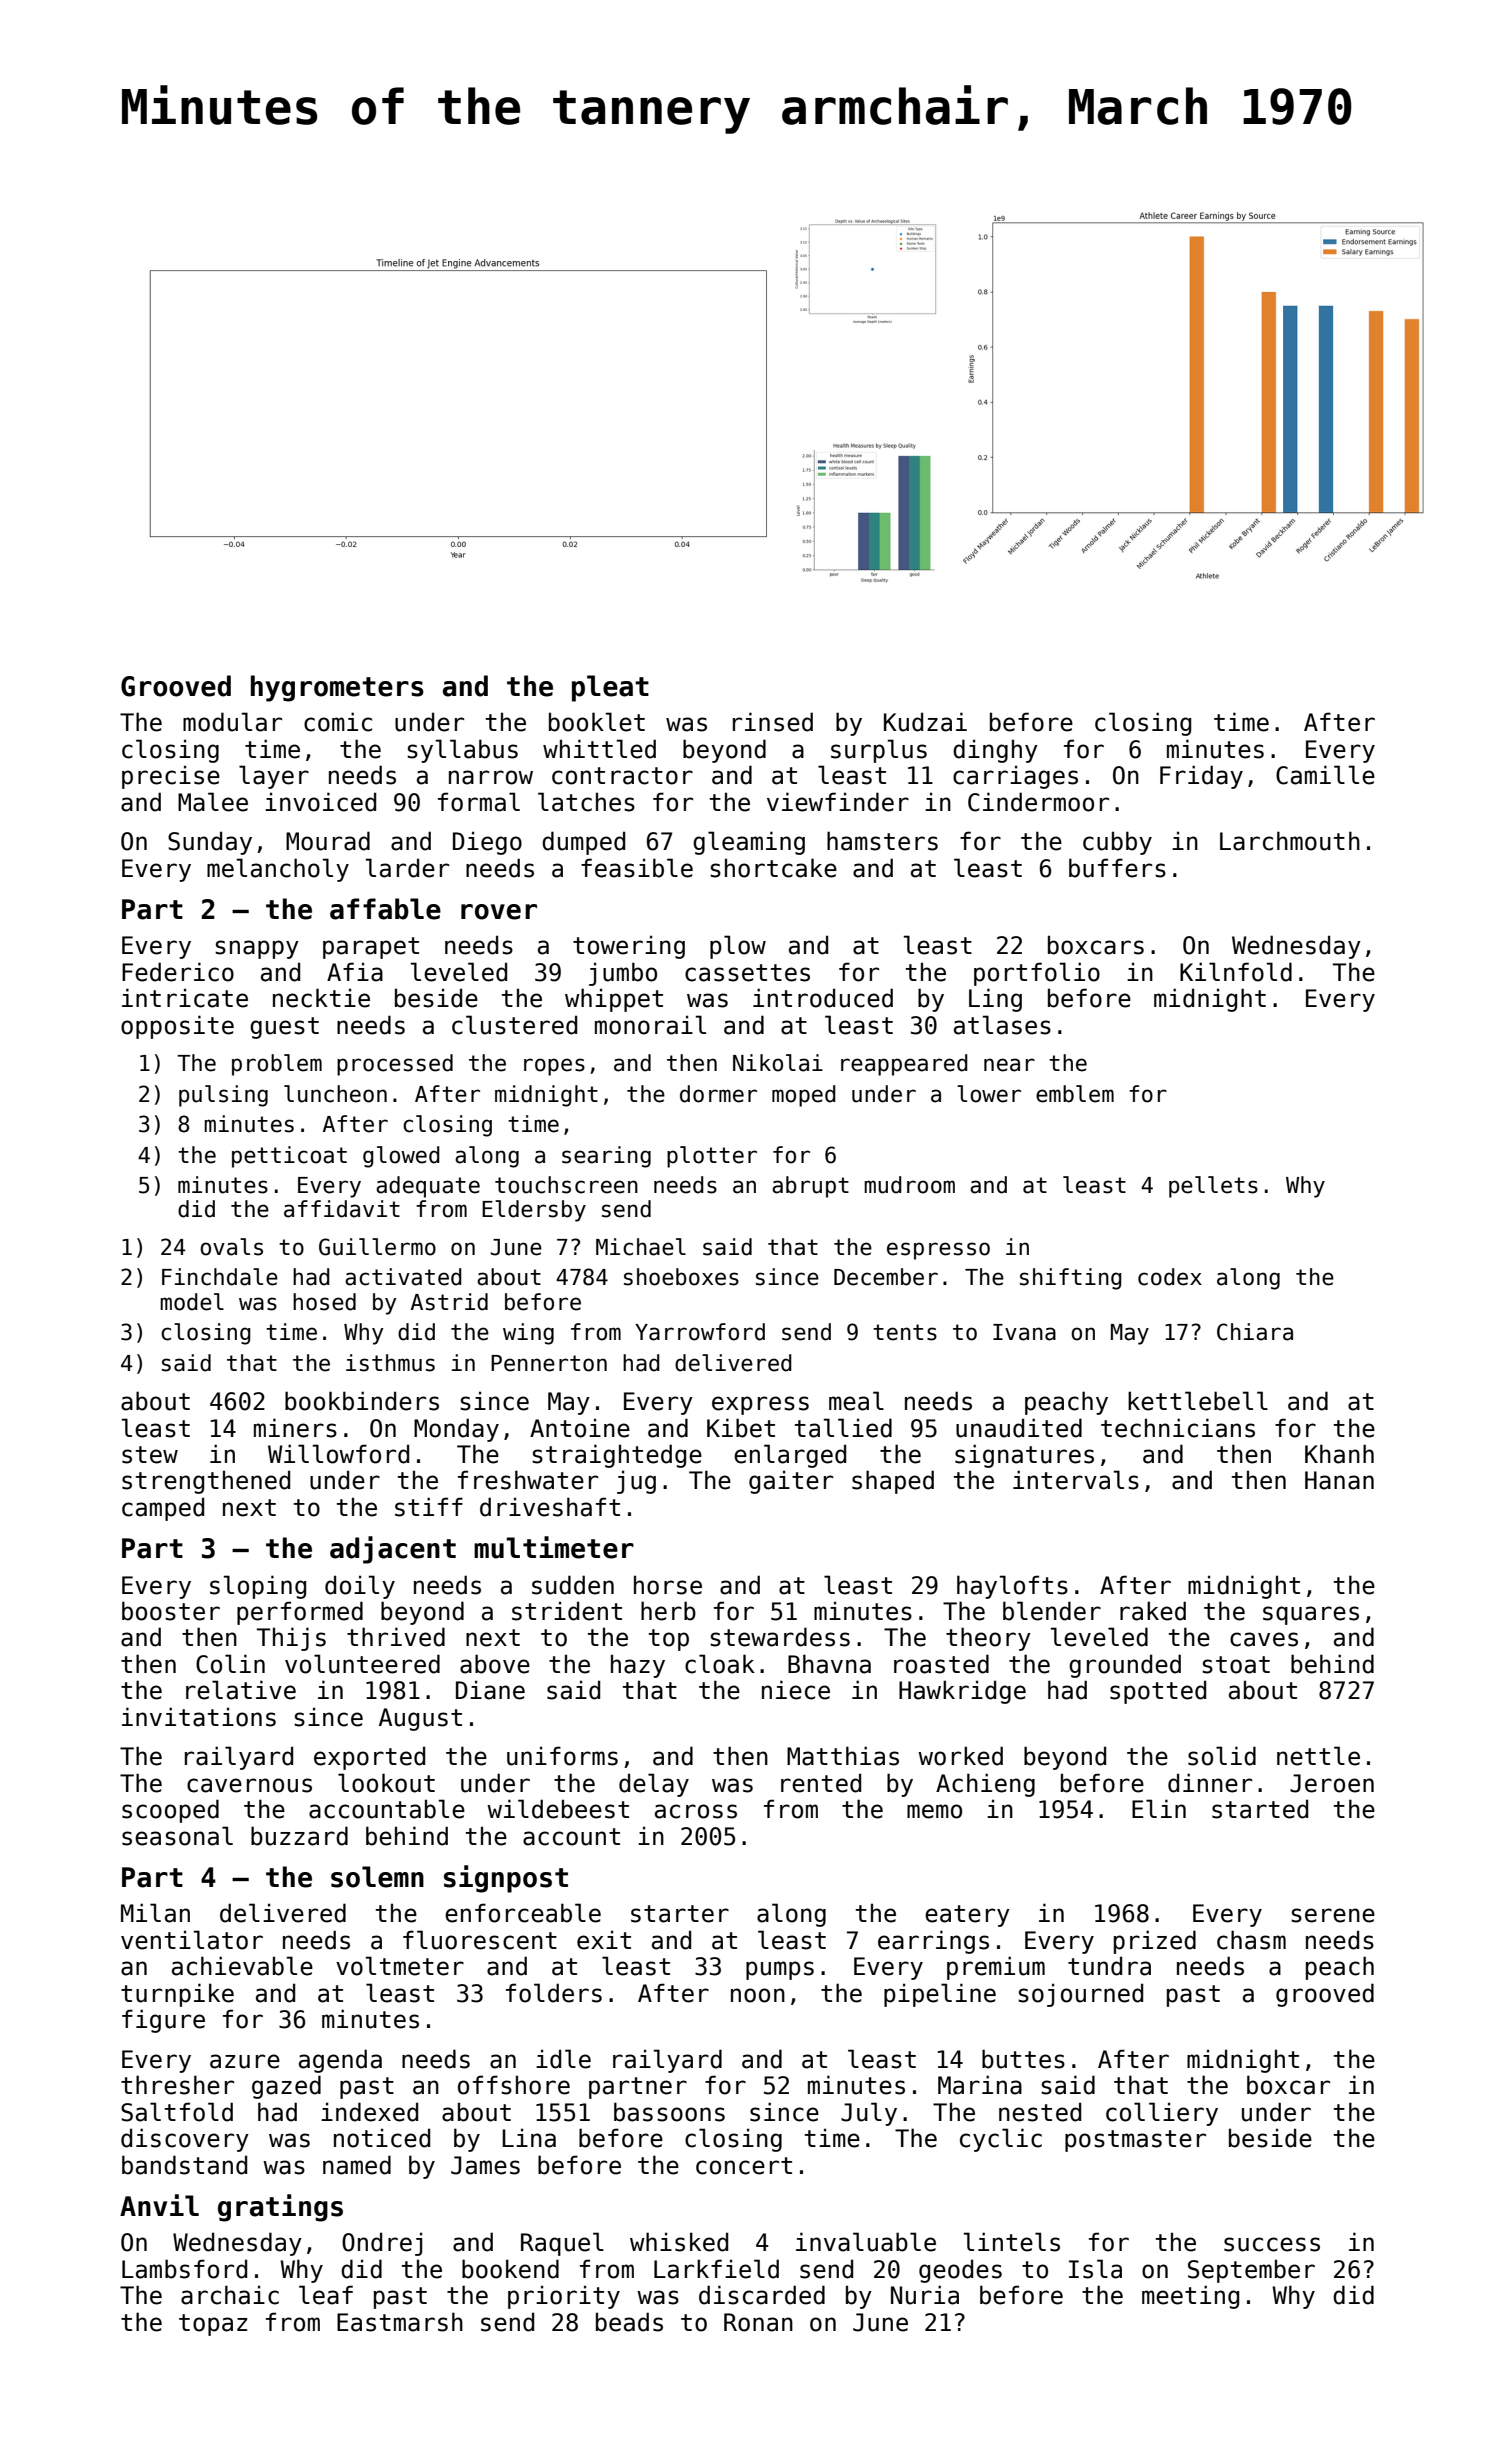 Image resolution: width=1496 pixels, height=2464 pixels. Describe the element at coordinates (232, 722) in the document. I see `modular` at that location.
